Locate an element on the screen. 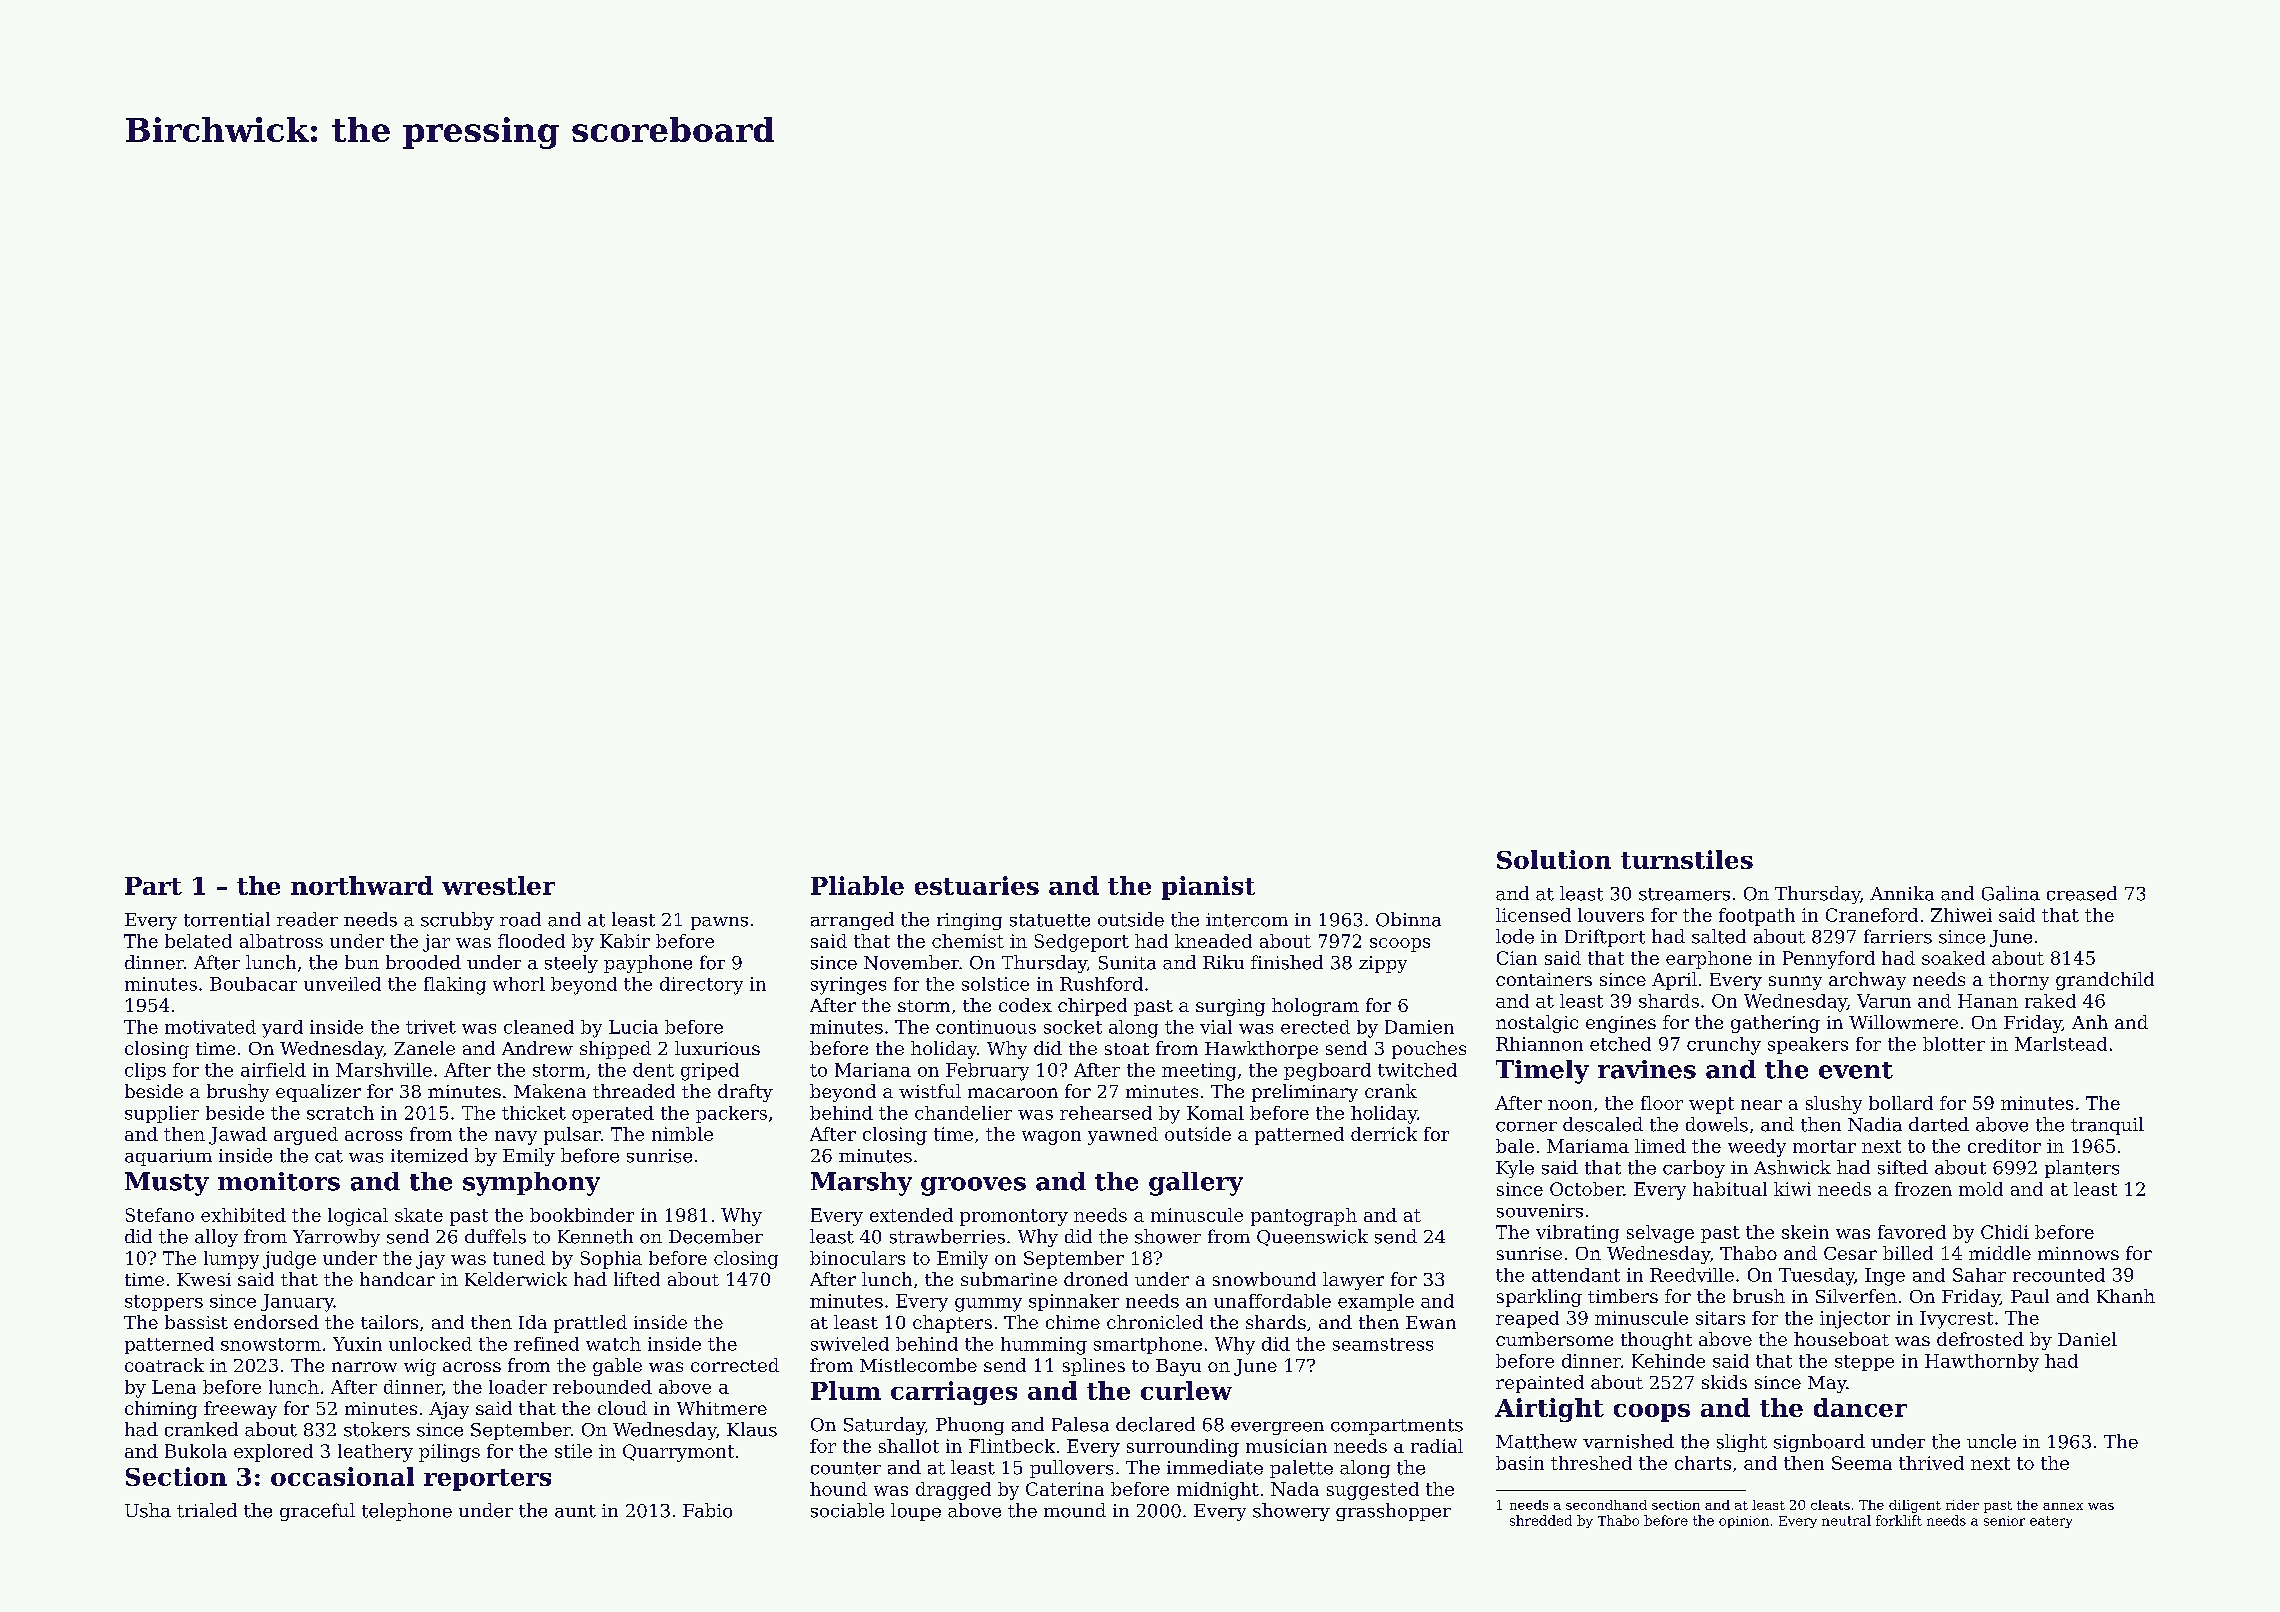 The width and height of the screenshot is (2280, 1612). grandchild is located at coordinates (2105, 981).
